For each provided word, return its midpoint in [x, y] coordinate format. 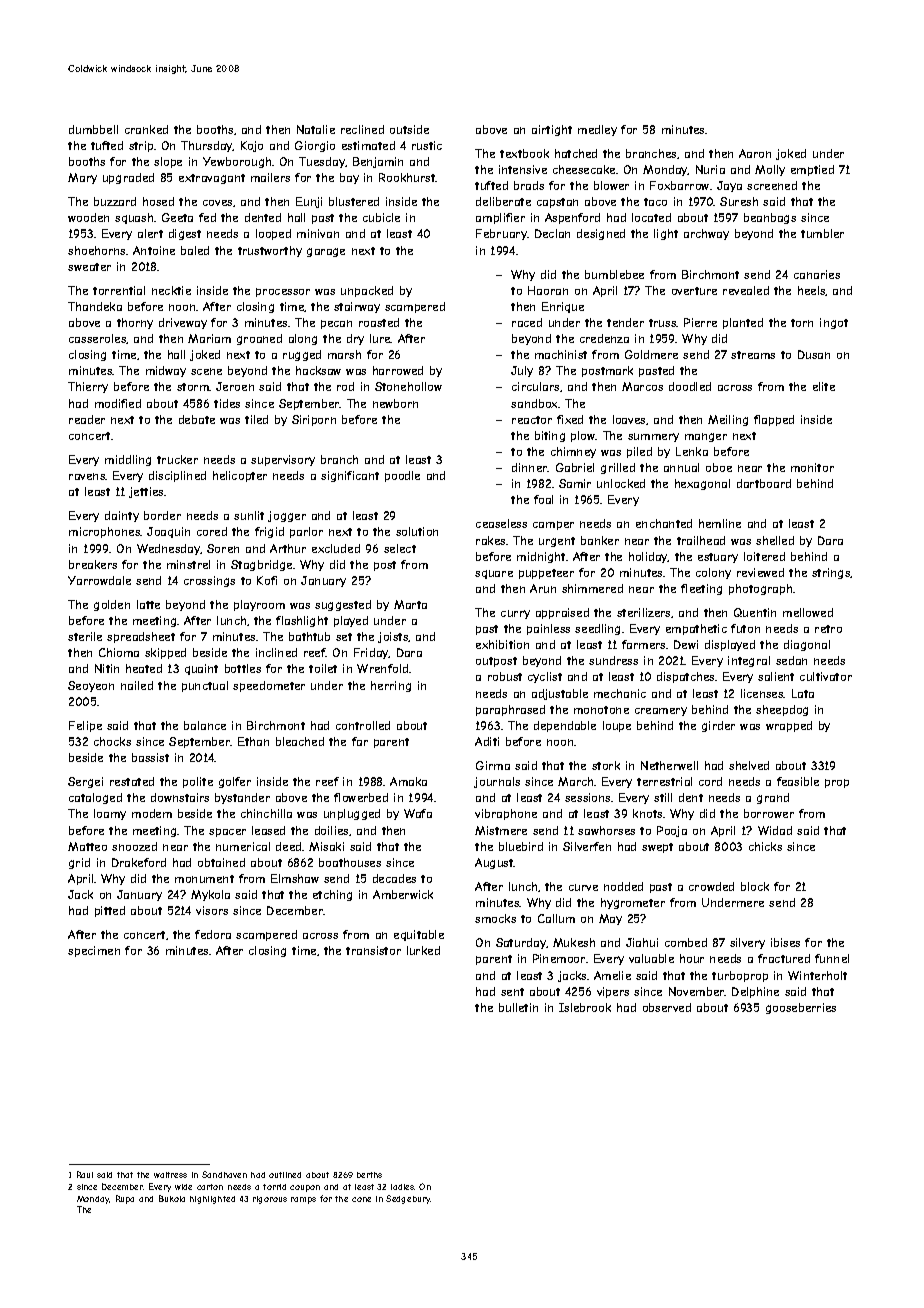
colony [713, 573]
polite [198, 782]
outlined [285, 1175]
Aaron [755, 153]
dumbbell [93, 129]
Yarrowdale [99, 580]
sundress [613, 660]
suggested [343, 605]
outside [409, 129]
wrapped [789, 726]
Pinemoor [559, 958]
